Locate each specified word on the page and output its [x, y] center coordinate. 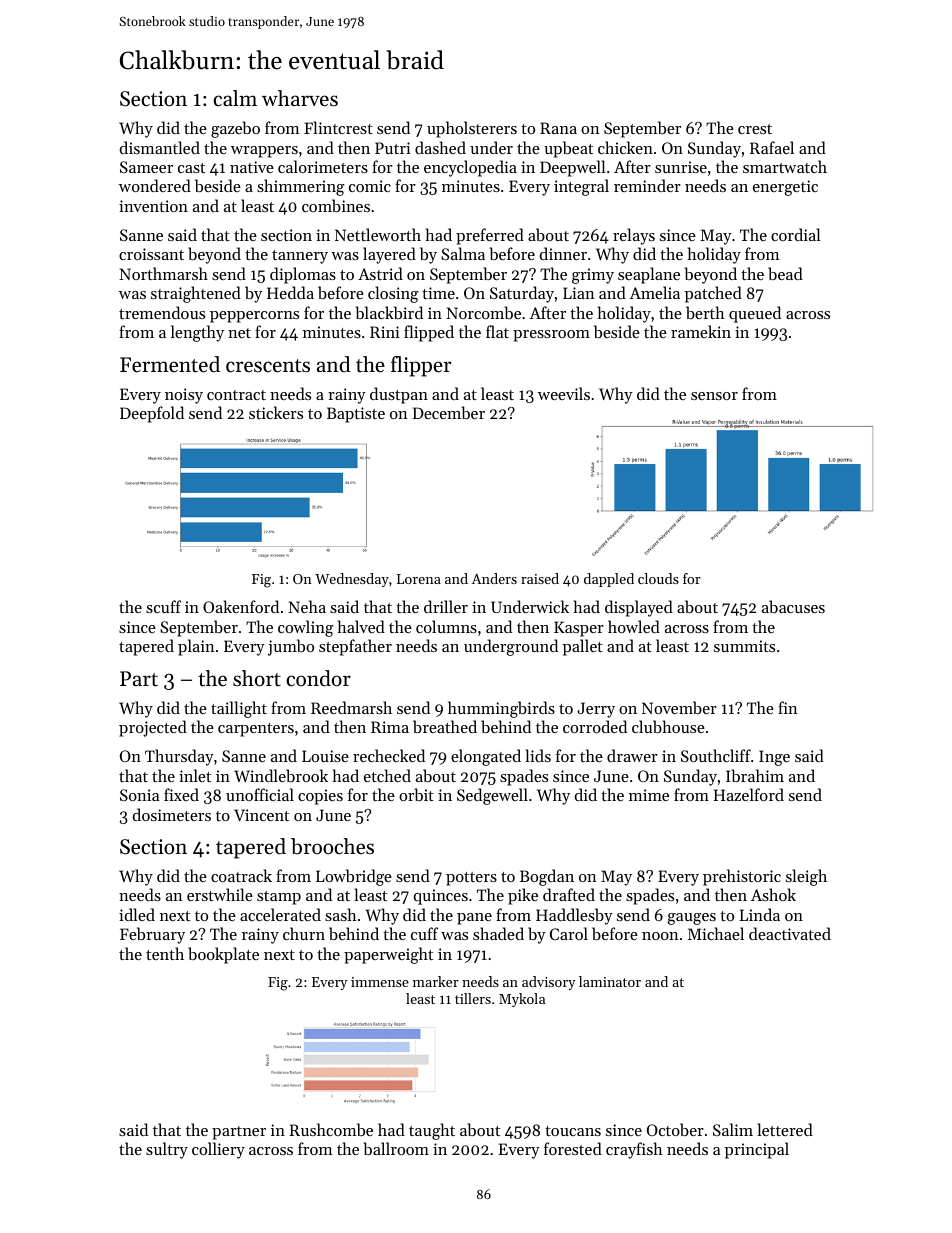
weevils [564, 393]
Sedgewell [492, 796]
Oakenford [241, 606]
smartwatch [785, 166]
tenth [165, 953]
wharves [300, 98]
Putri [393, 148]
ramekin [701, 331]
